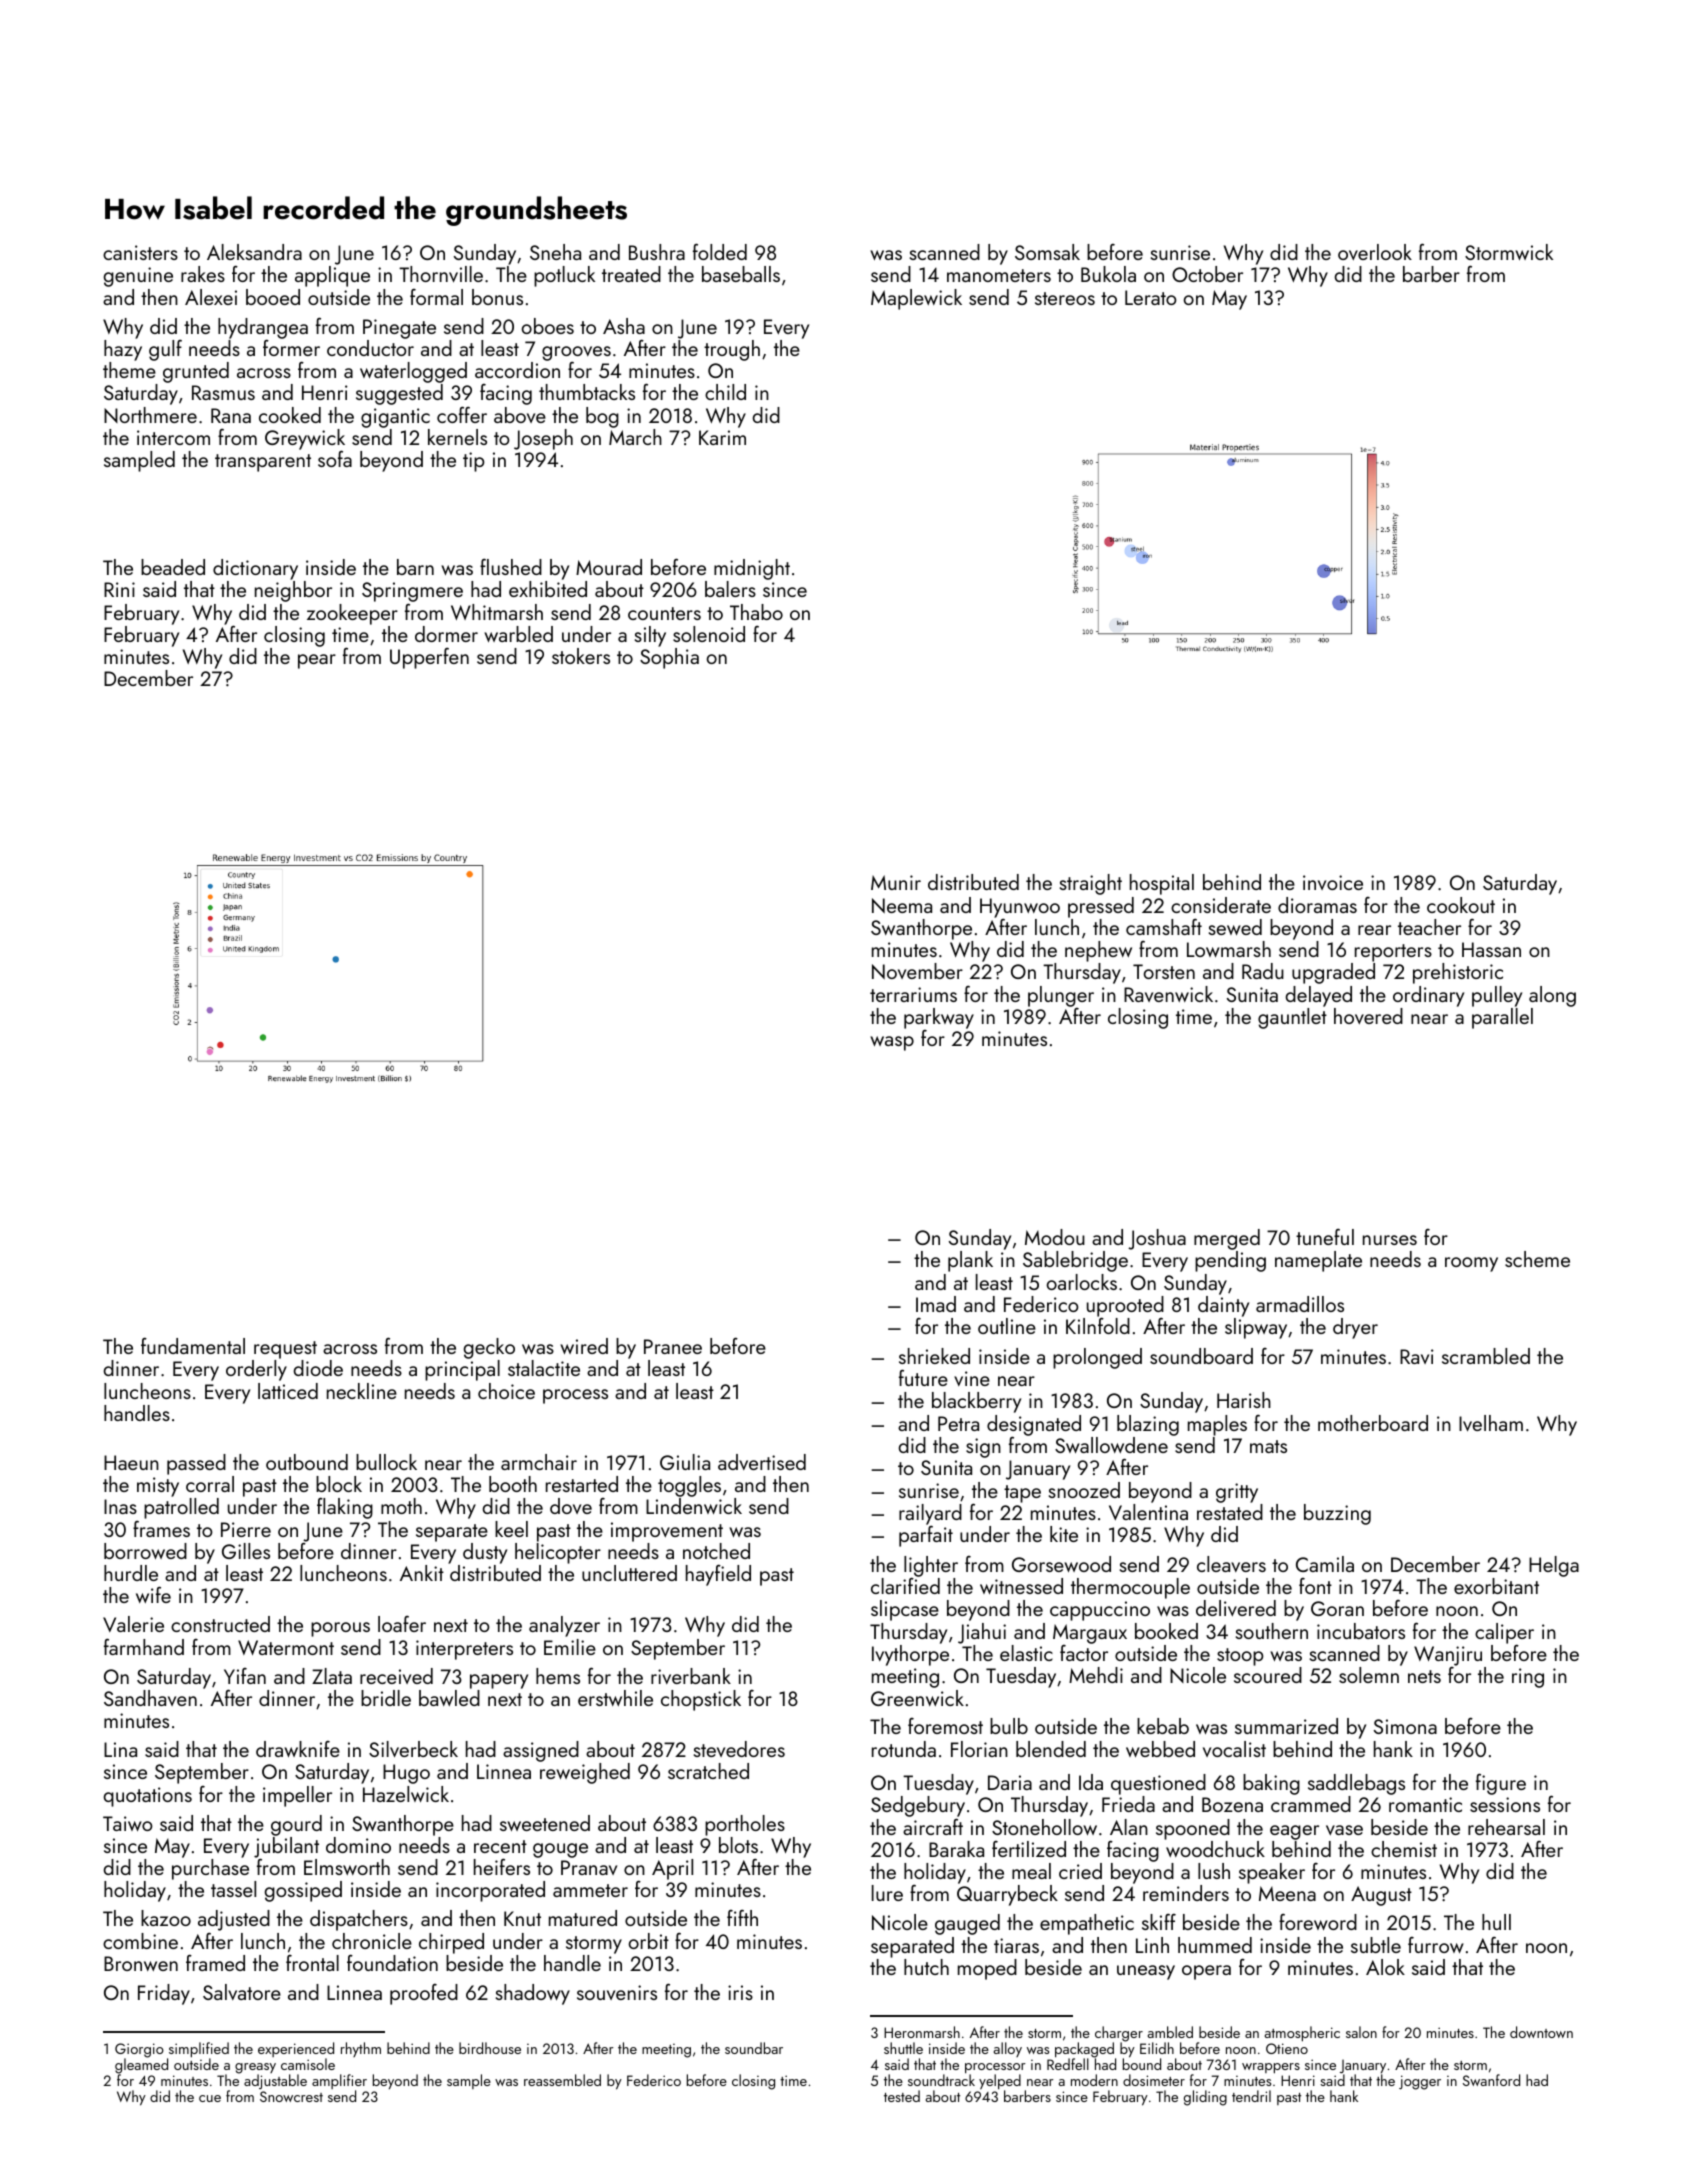 The image size is (1683, 2178). I want to click on Mehdi, so click(1096, 1675).
